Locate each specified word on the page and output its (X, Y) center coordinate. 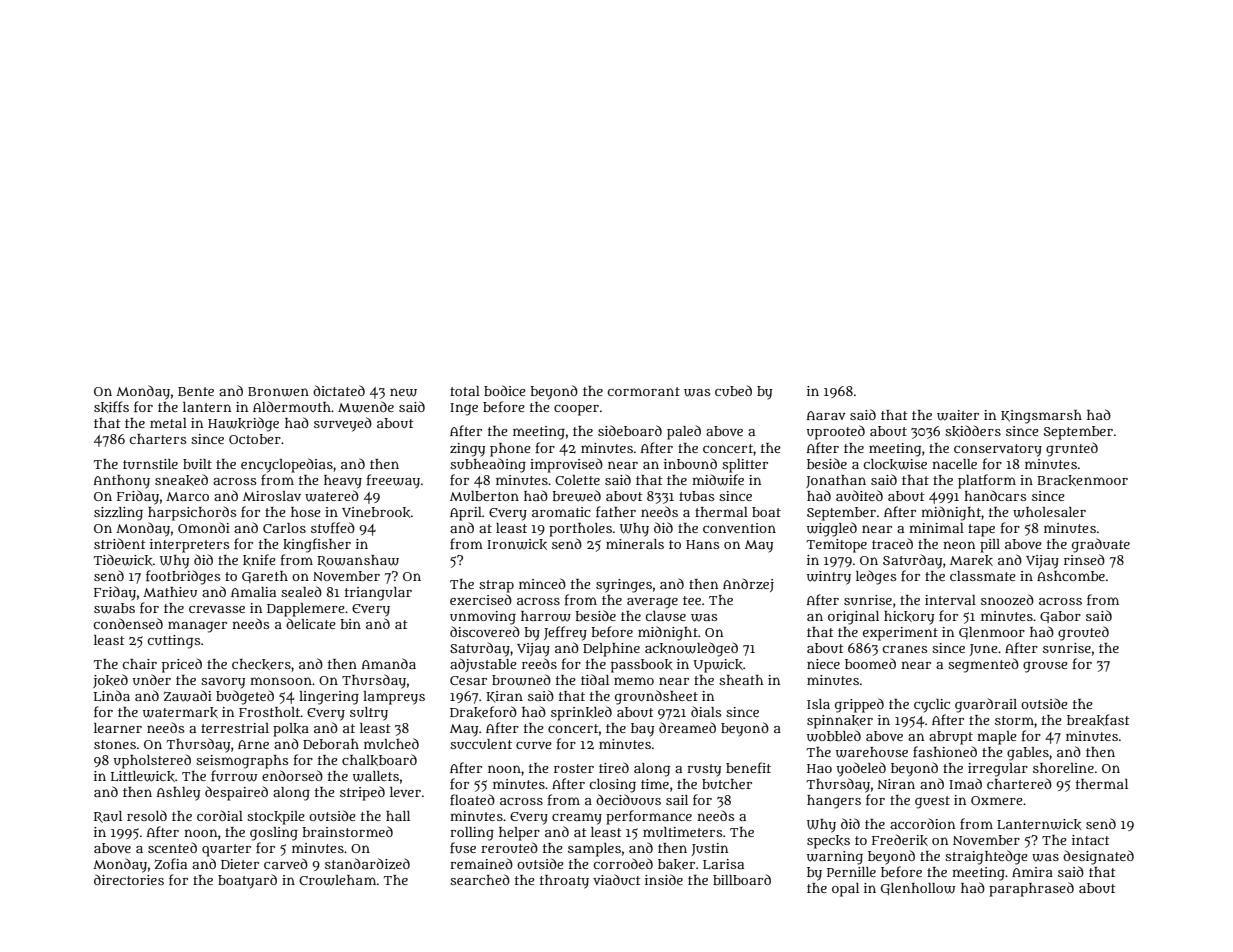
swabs (114, 608)
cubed (733, 390)
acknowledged (691, 649)
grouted (1083, 633)
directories (129, 879)
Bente (196, 391)
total (465, 391)
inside (664, 879)
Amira (1032, 872)
